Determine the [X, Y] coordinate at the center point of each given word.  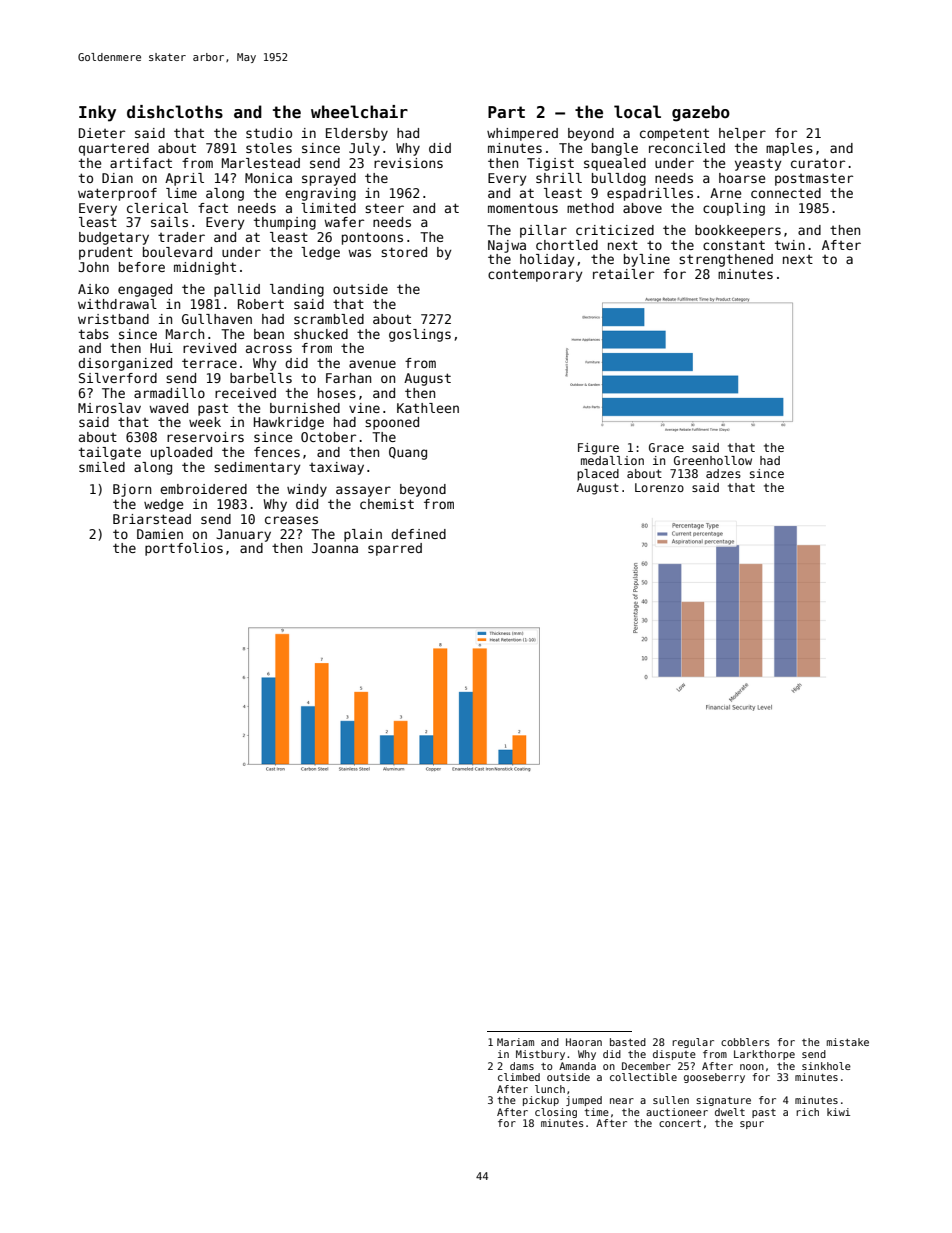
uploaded [181, 453]
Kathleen [428, 408]
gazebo [701, 113]
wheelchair [359, 112]
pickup [541, 1101]
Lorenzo [659, 487]
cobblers [745, 1042]
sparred [395, 549]
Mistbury [540, 1055]
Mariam [515, 1042]
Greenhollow [713, 460]
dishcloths [175, 111]
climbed [519, 1077]
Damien [160, 534]
